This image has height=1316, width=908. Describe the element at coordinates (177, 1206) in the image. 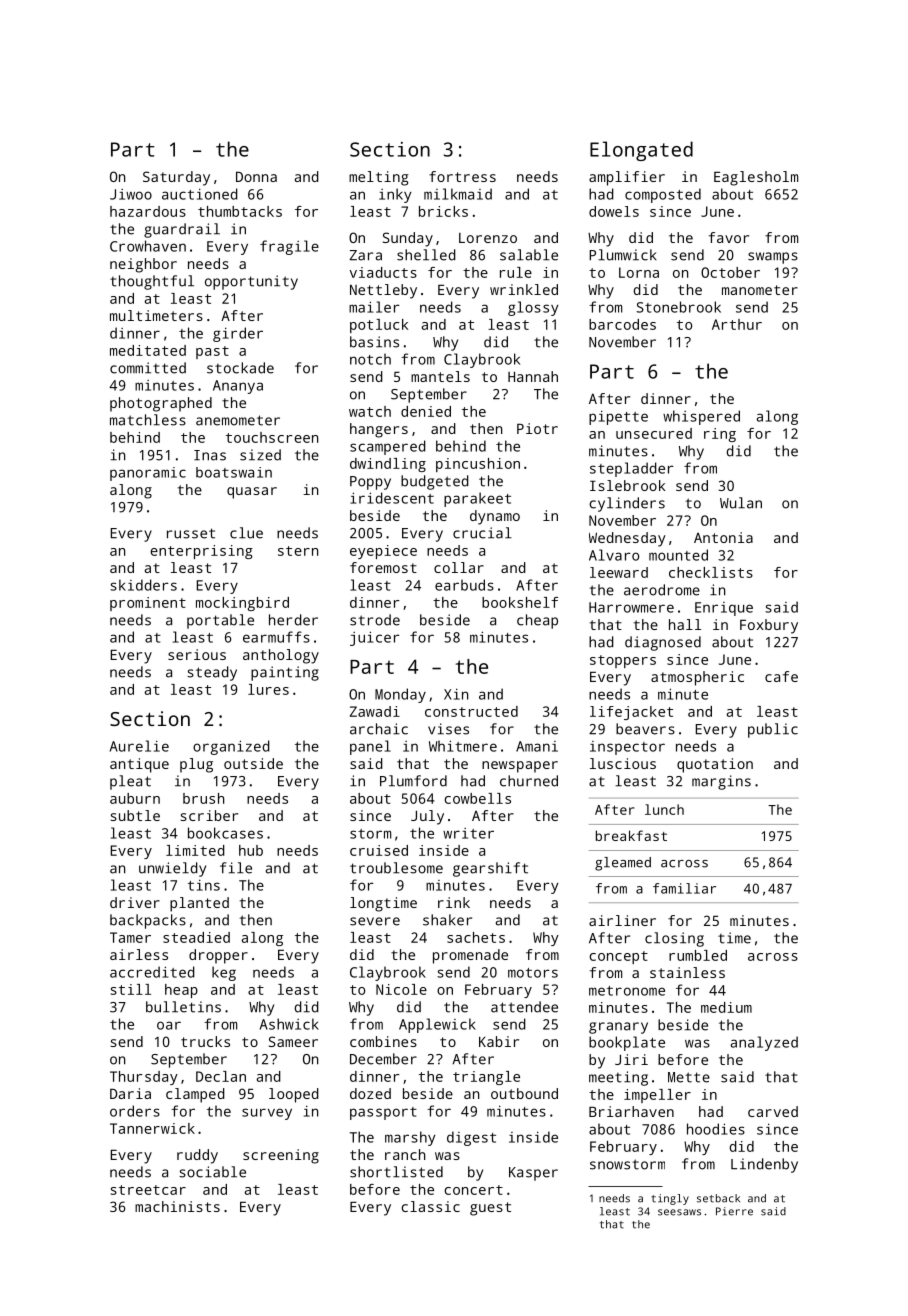

I see `machinists` at that location.
